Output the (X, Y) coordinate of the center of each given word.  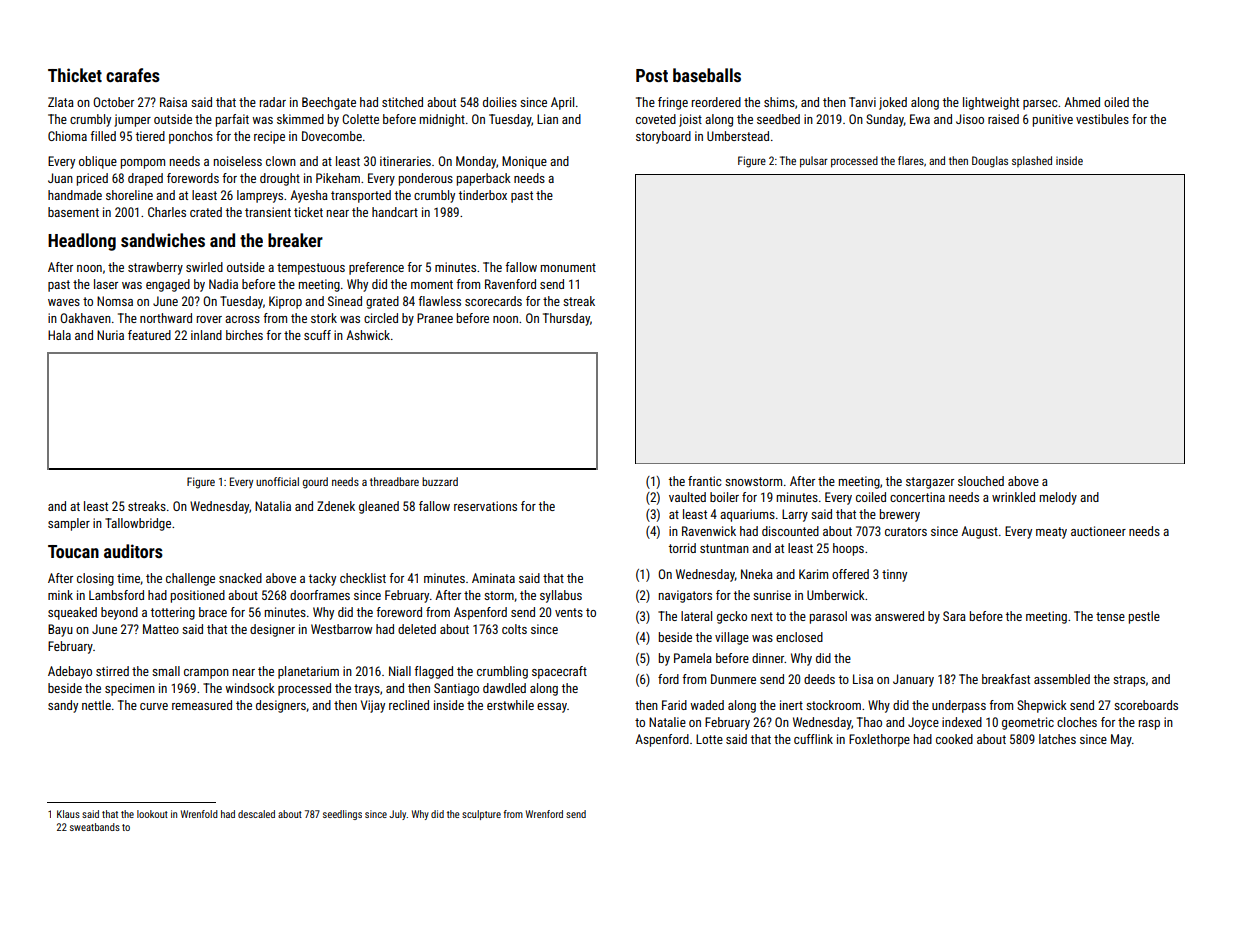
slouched (981, 481)
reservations (485, 506)
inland (206, 335)
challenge (190, 579)
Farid (674, 705)
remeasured (202, 705)
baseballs (707, 75)
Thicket (75, 75)
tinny (894, 575)
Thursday (566, 319)
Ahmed (1082, 102)
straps (1129, 681)
